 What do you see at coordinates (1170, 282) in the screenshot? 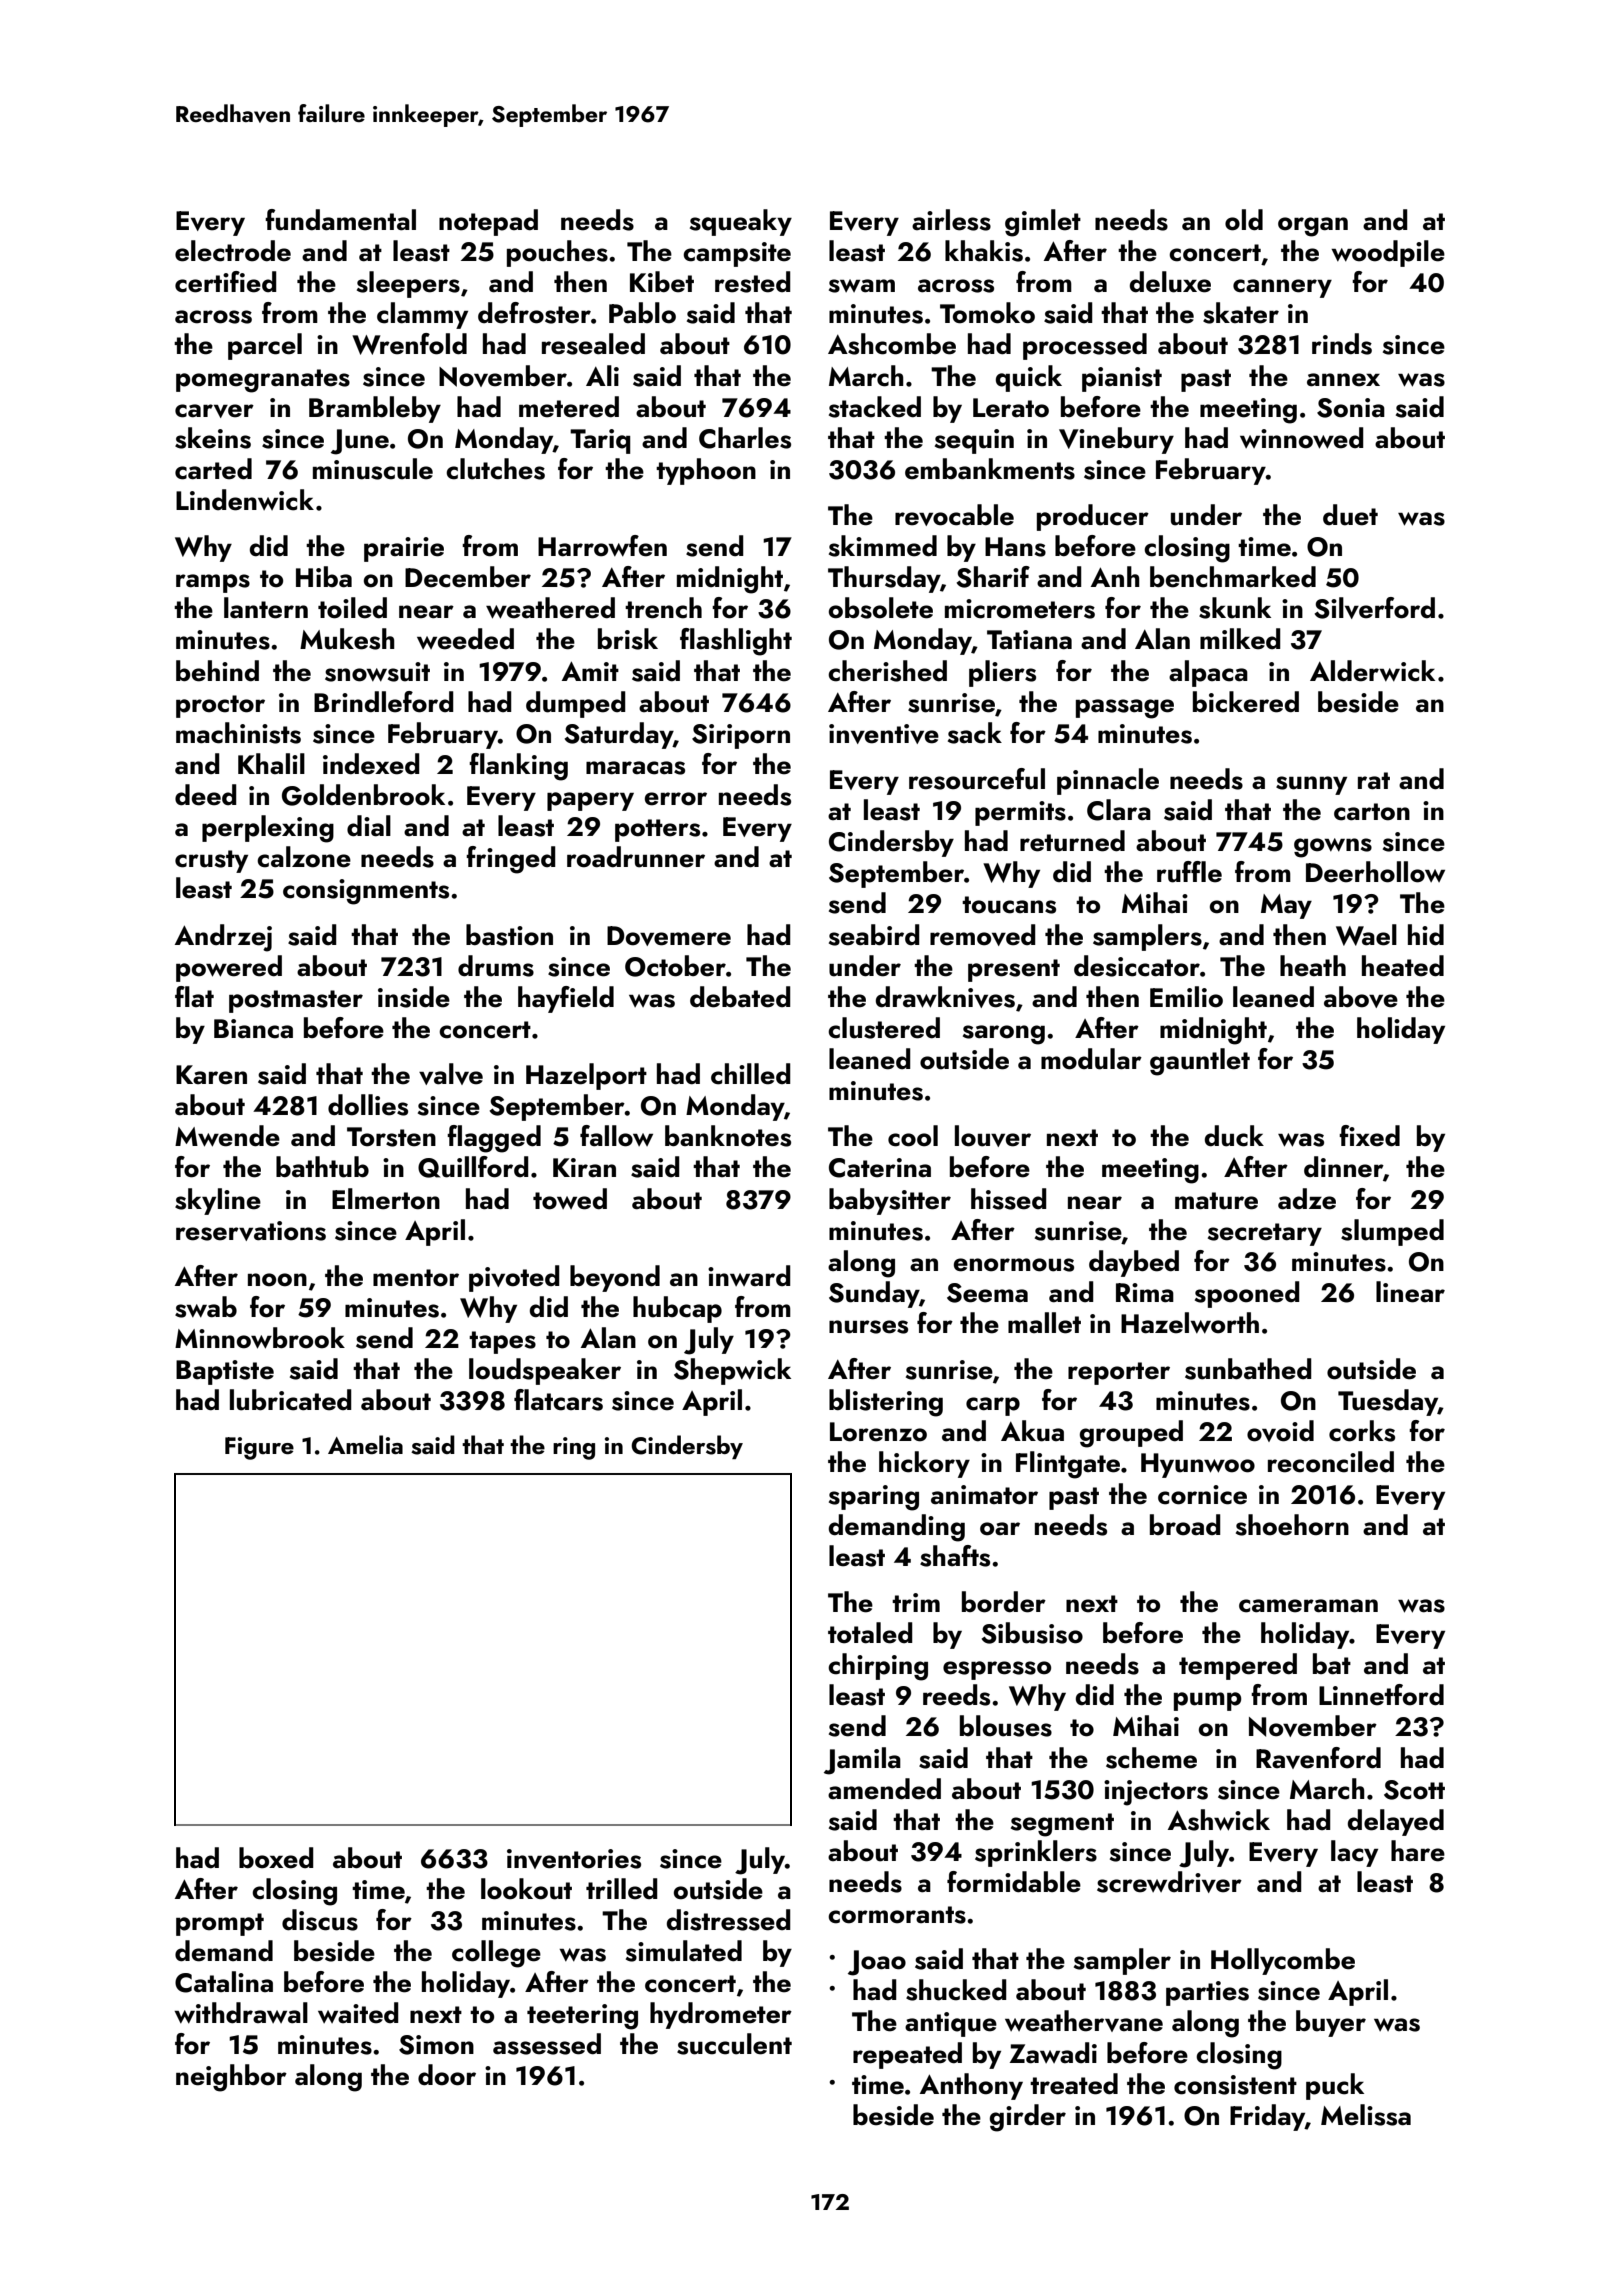
I see `deluxe` at bounding box center [1170, 282].
